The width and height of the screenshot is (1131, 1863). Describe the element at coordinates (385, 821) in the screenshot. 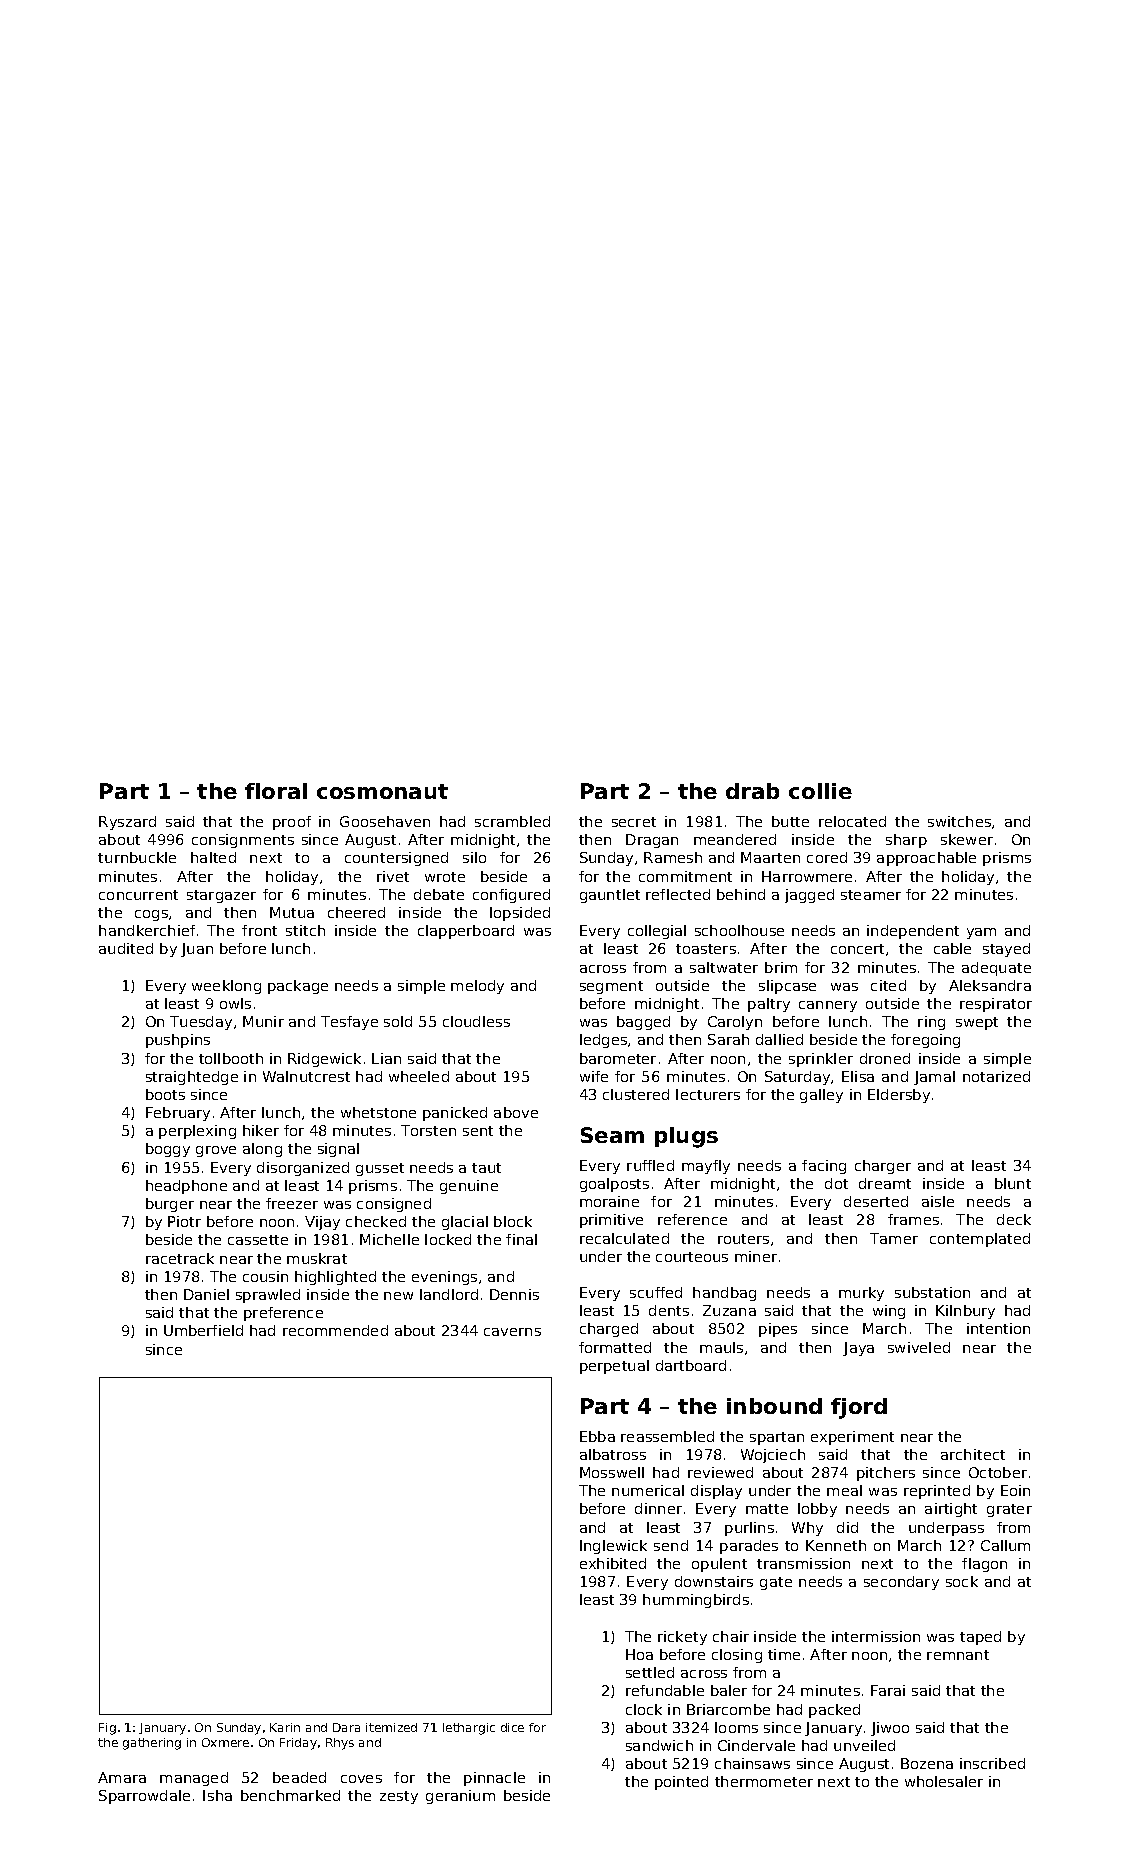

I see `Goosehaven` at that location.
